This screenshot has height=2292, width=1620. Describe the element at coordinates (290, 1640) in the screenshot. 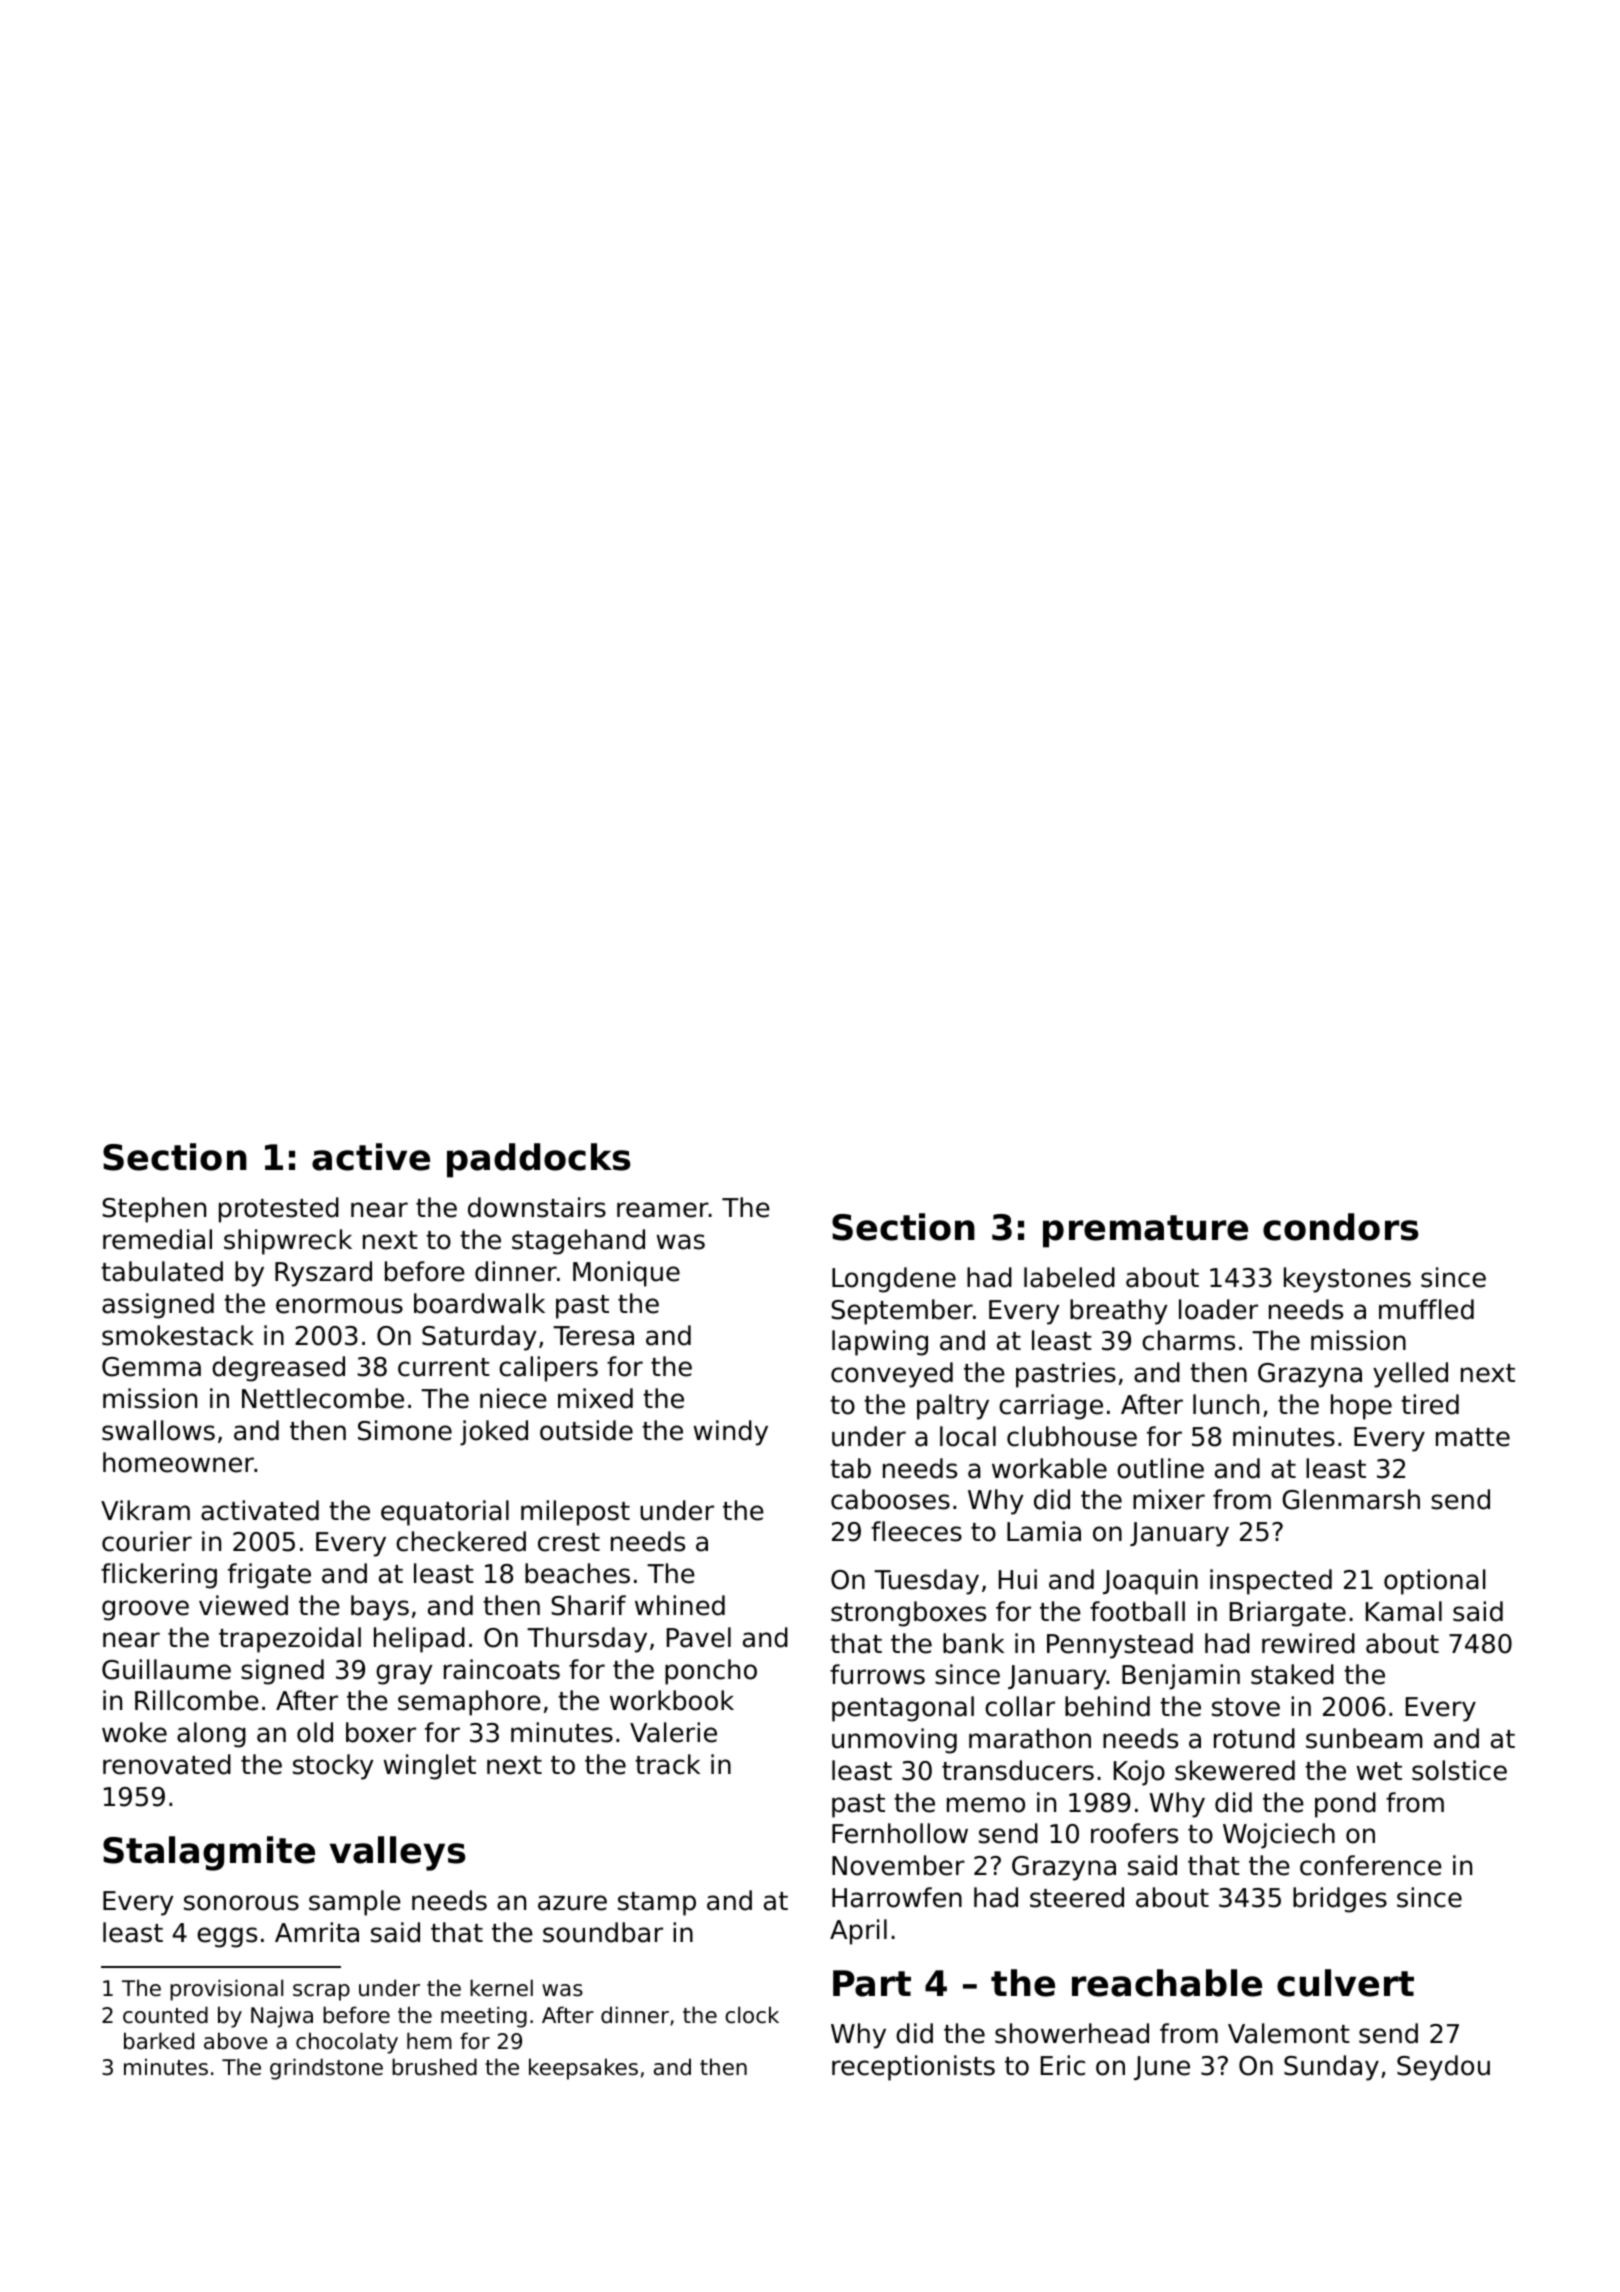

I see `trapezoidal` at that location.
